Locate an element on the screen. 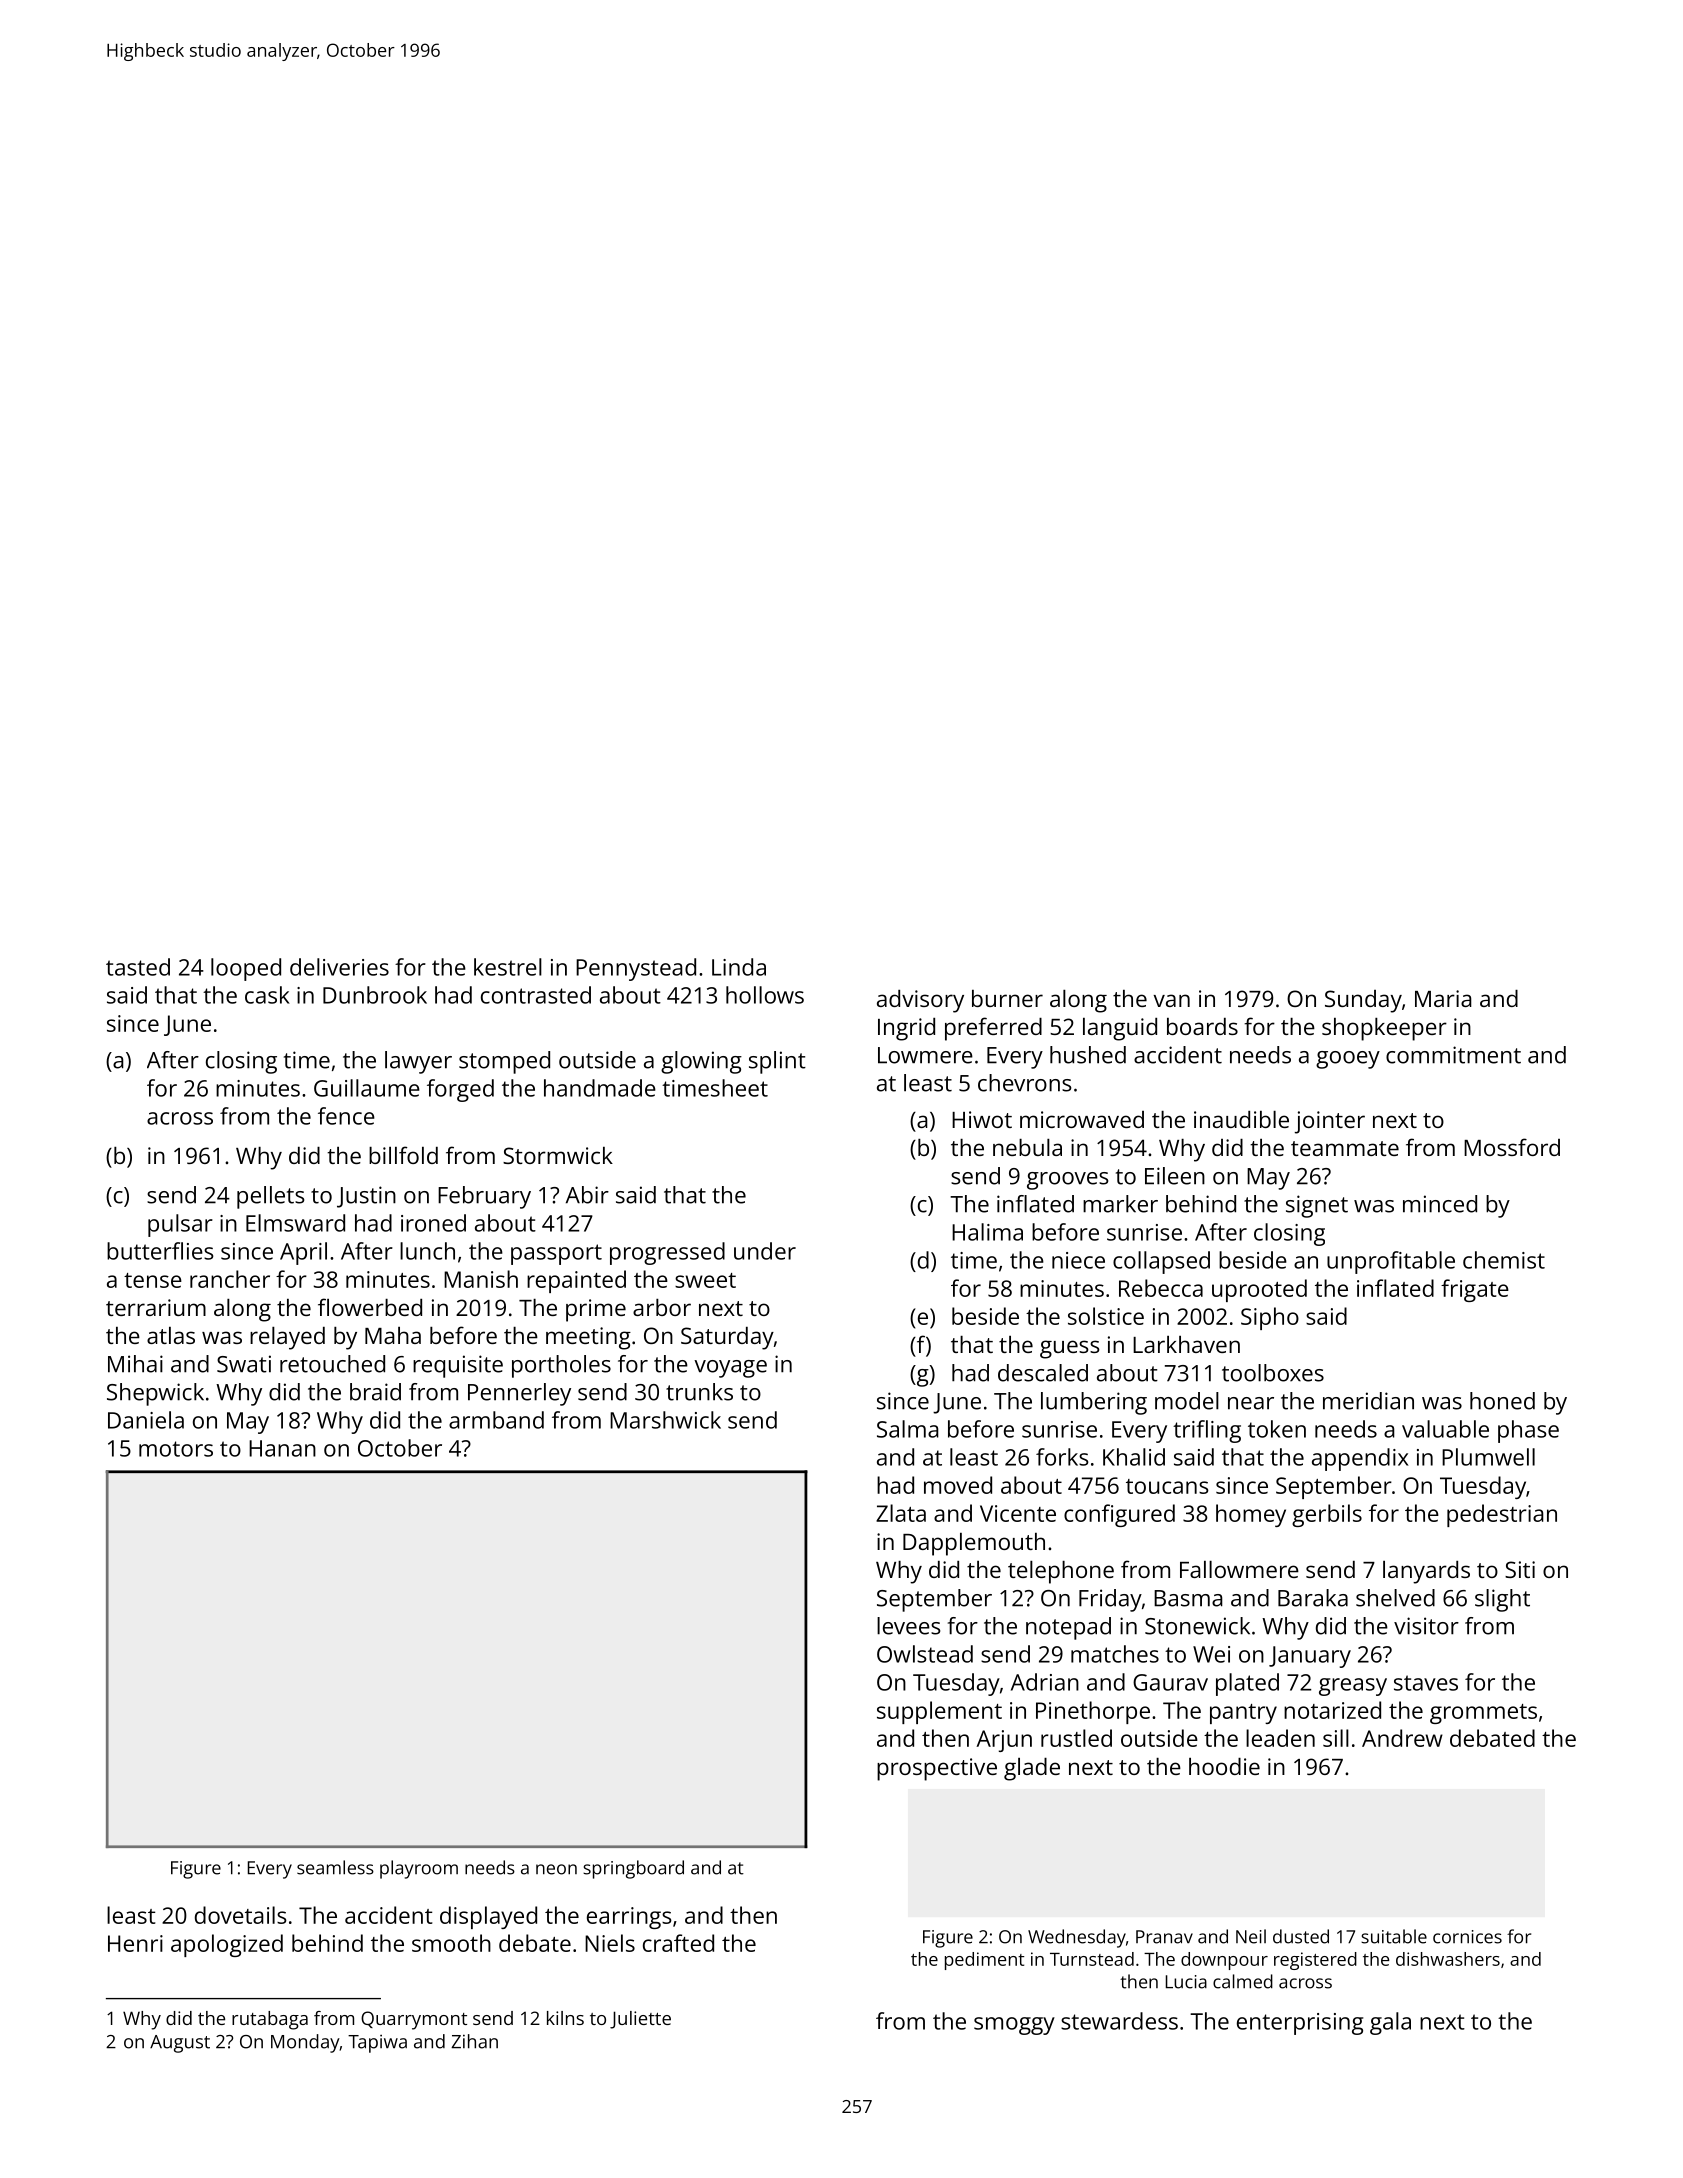 This screenshot has width=1683, height=2178. Baraka is located at coordinates (1313, 1598).
